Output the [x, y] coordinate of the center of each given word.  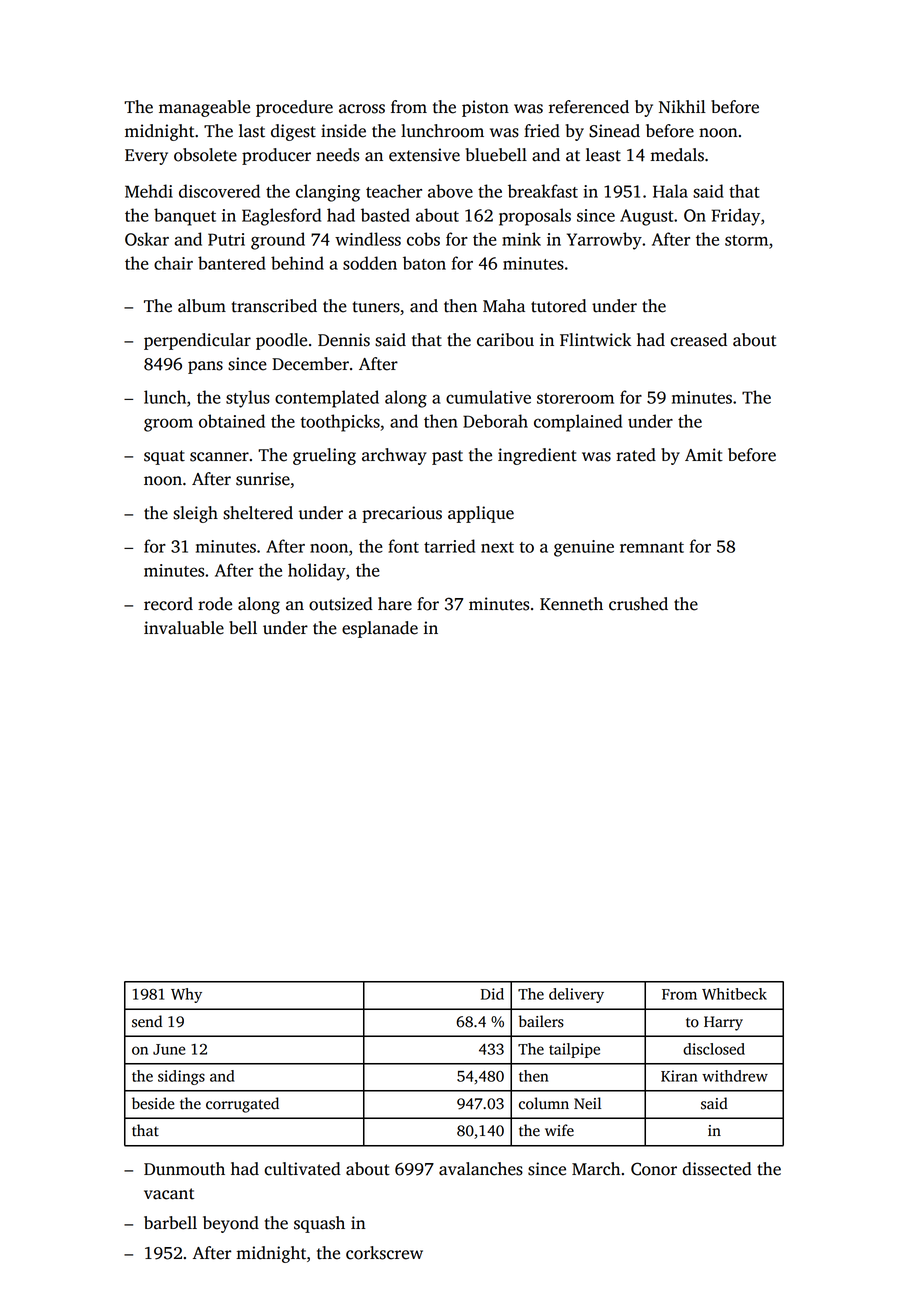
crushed [638, 604]
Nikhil [682, 106]
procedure [294, 108]
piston [485, 108]
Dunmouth [184, 1169]
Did [492, 994]
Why [186, 995]
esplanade [380, 629]
